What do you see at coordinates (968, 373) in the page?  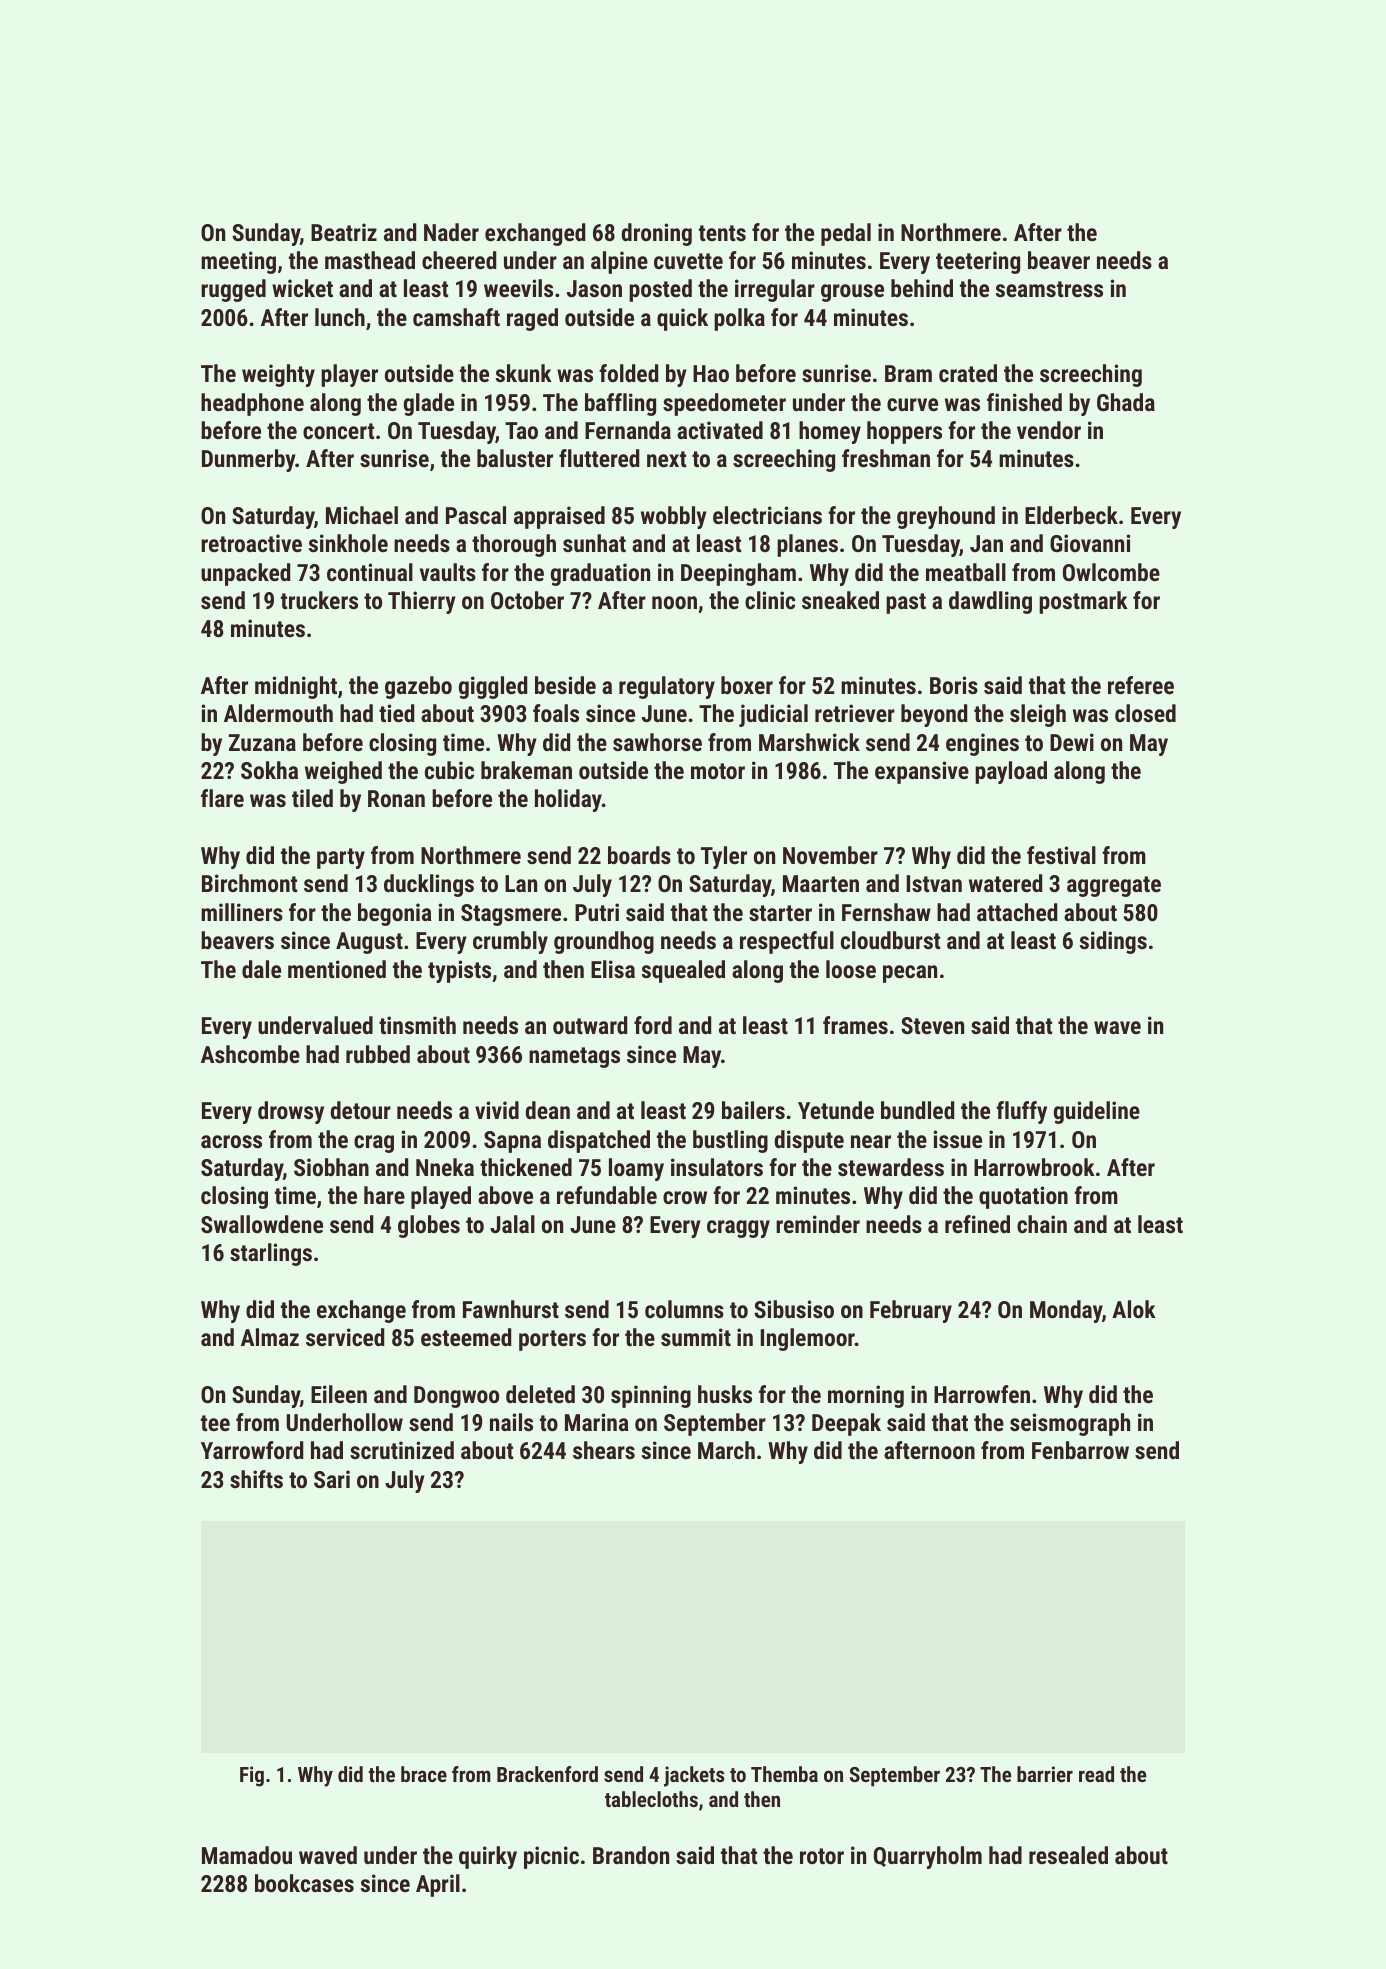 I see `crated` at bounding box center [968, 373].
